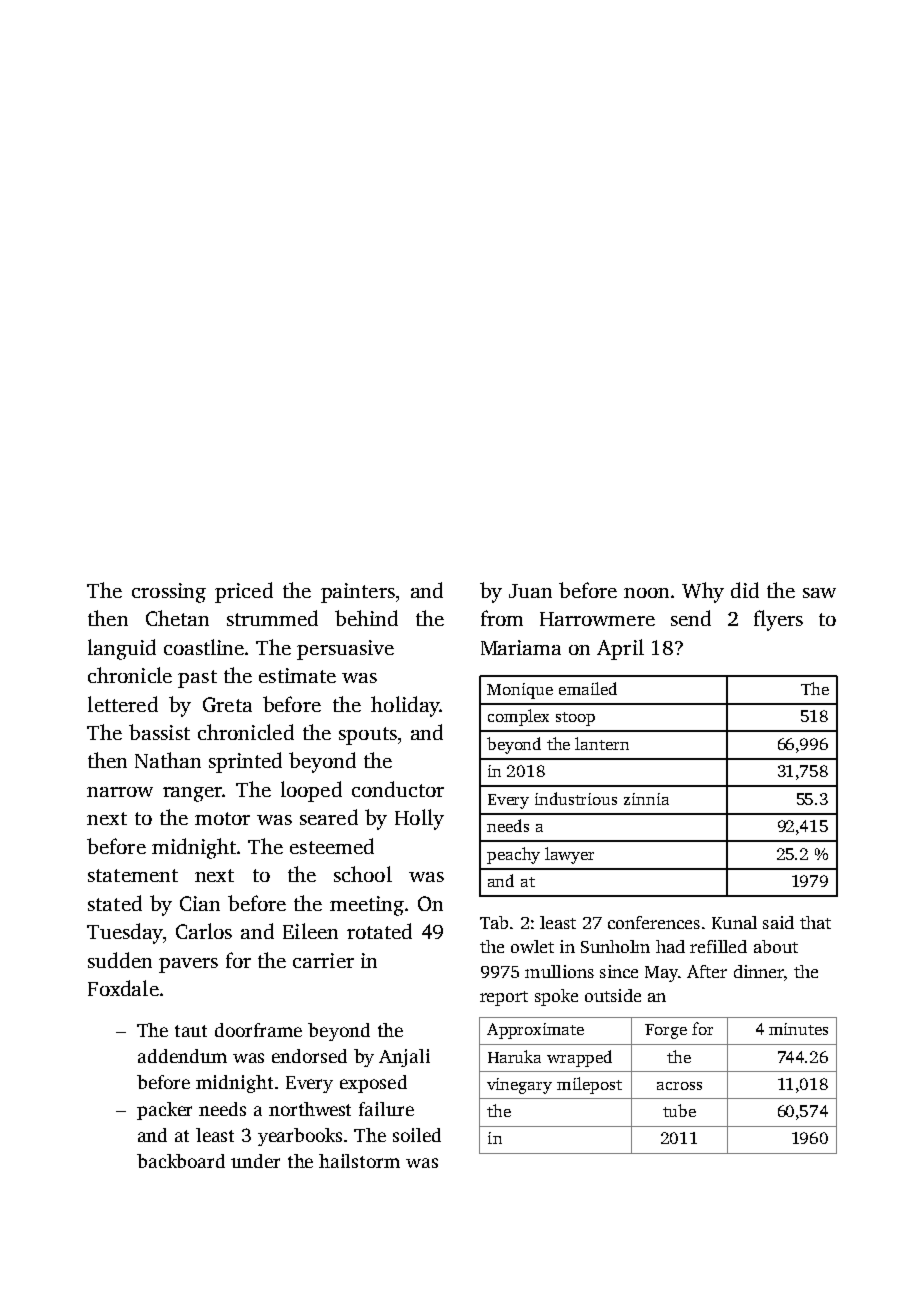 This document has height=1311, width=924. I want to click on school, so click(363, 874).
